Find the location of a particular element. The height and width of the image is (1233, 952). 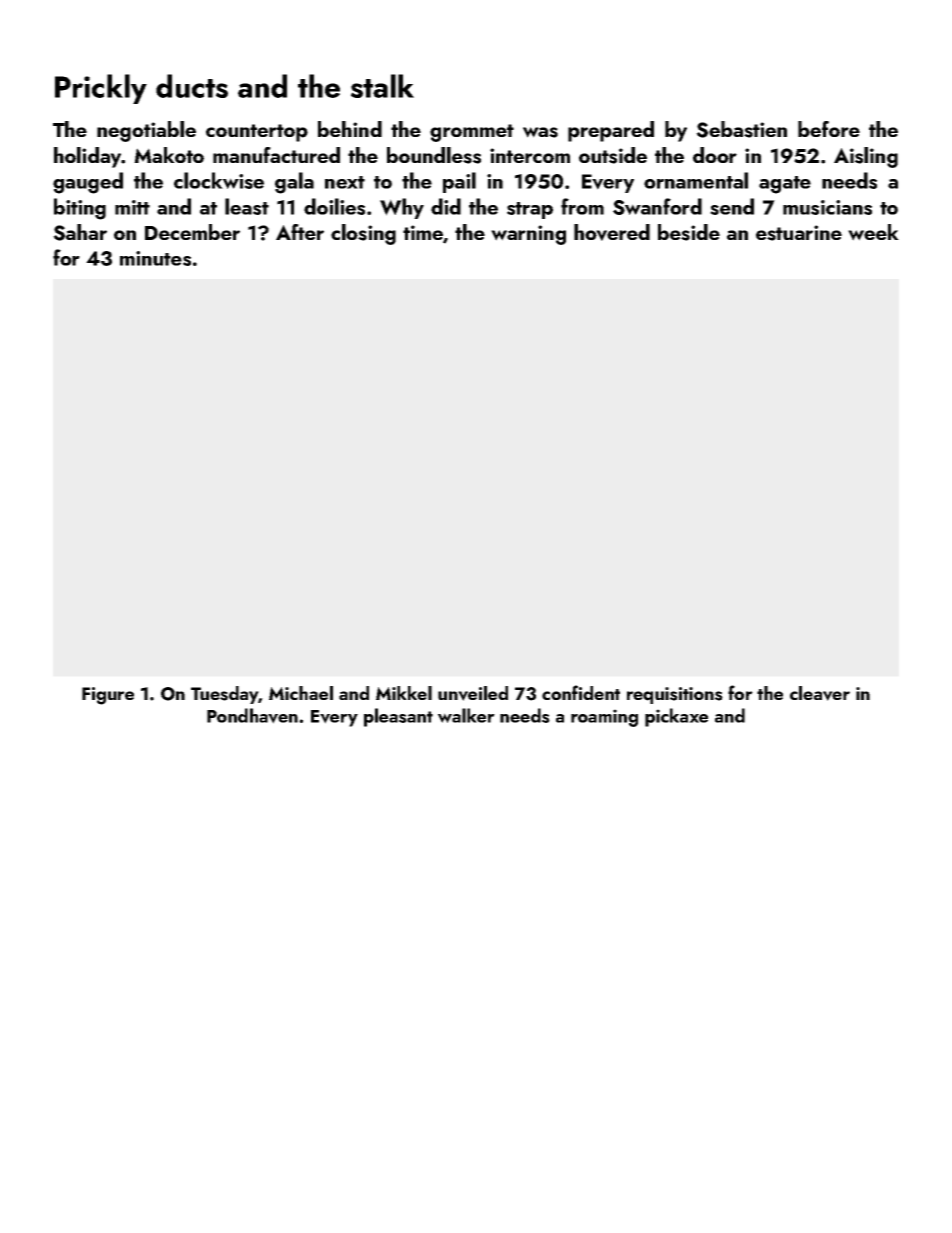

Sebastien is located at coordinates (741, 129).
